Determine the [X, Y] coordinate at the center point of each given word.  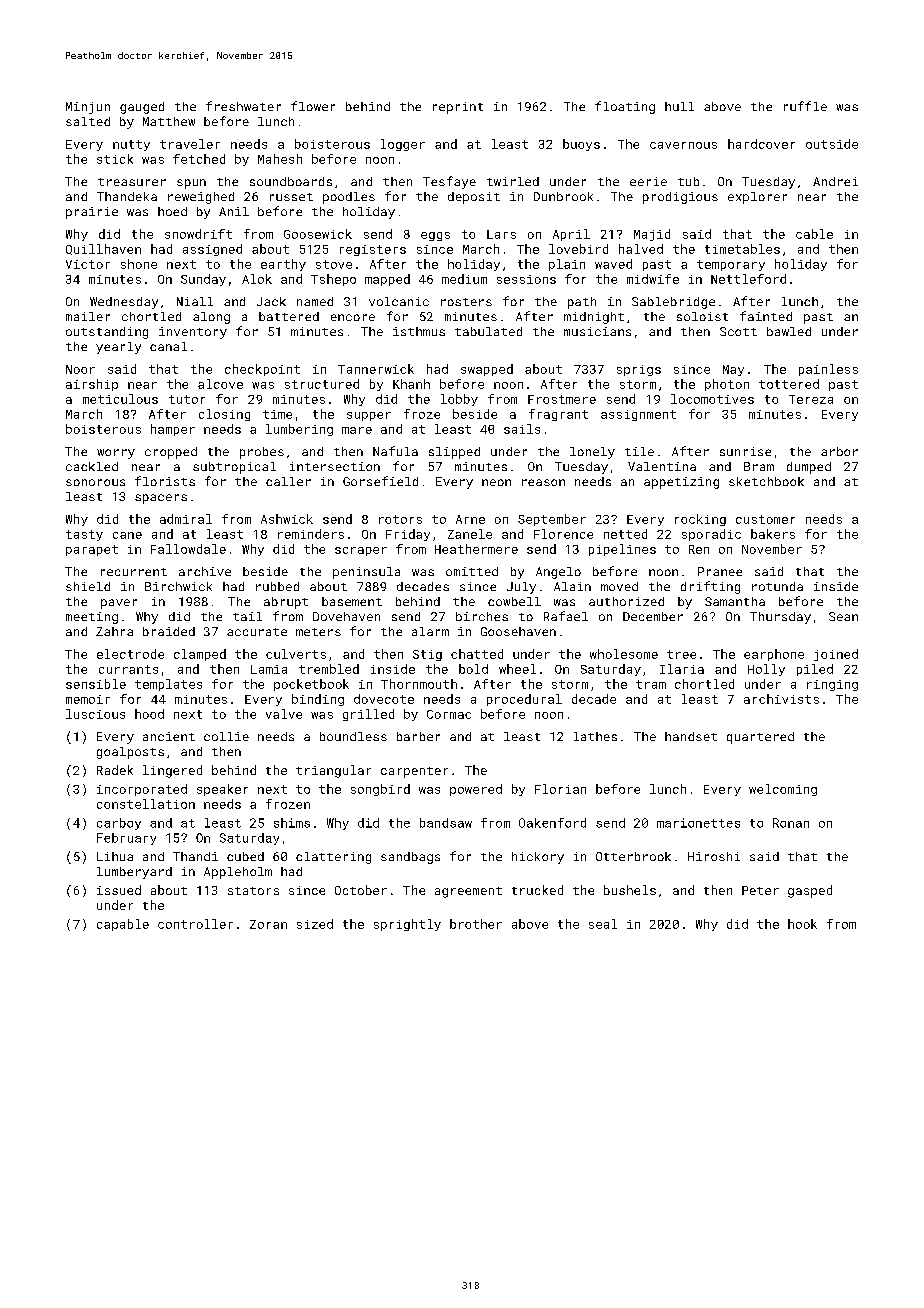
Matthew [169, 121]
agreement [468, 892]
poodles [349, 198]
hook [802, 924]
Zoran [268, 924]
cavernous [683, 145]
